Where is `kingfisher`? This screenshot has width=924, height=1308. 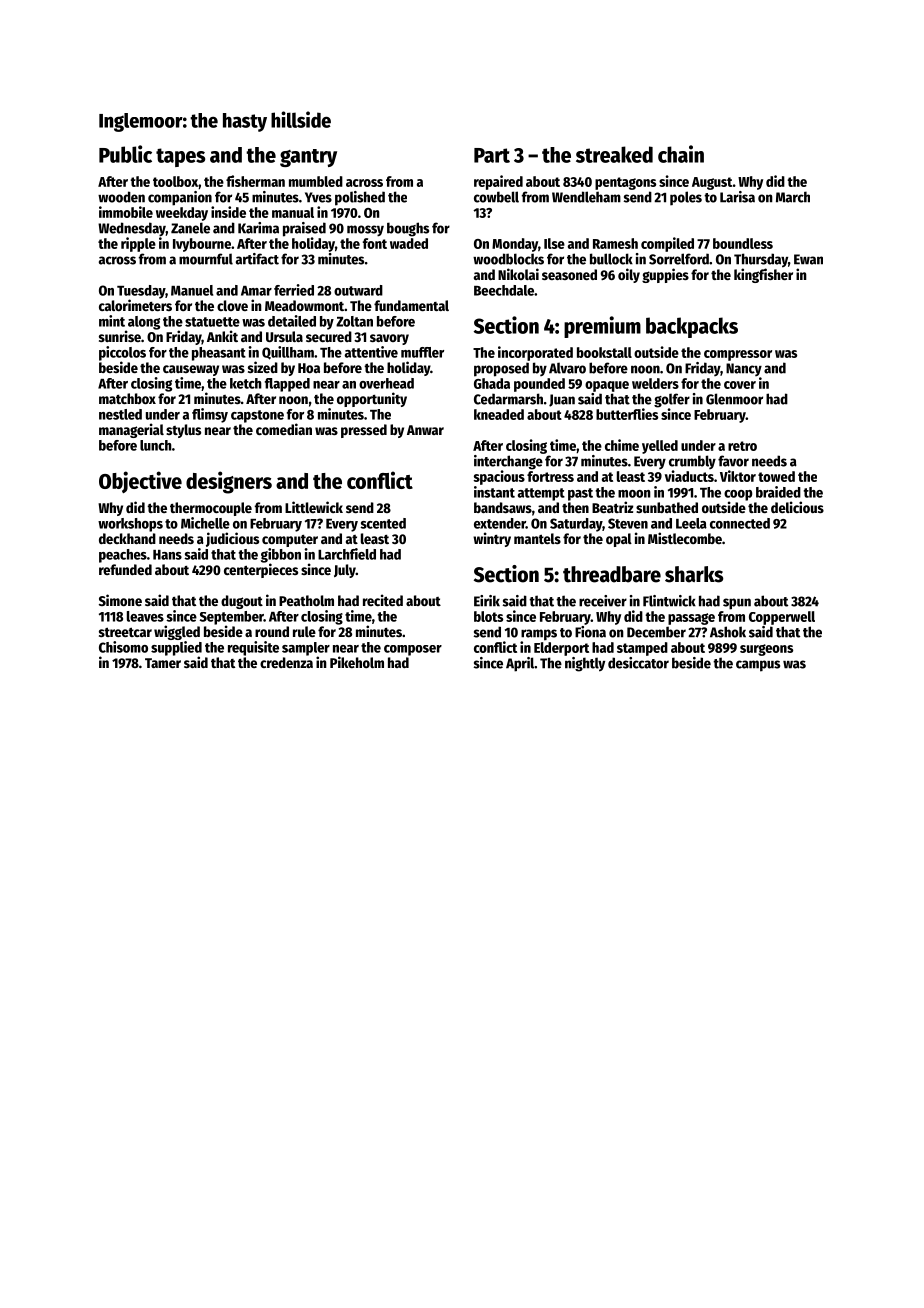 kingfisher is located at coordinates (763, 275).
